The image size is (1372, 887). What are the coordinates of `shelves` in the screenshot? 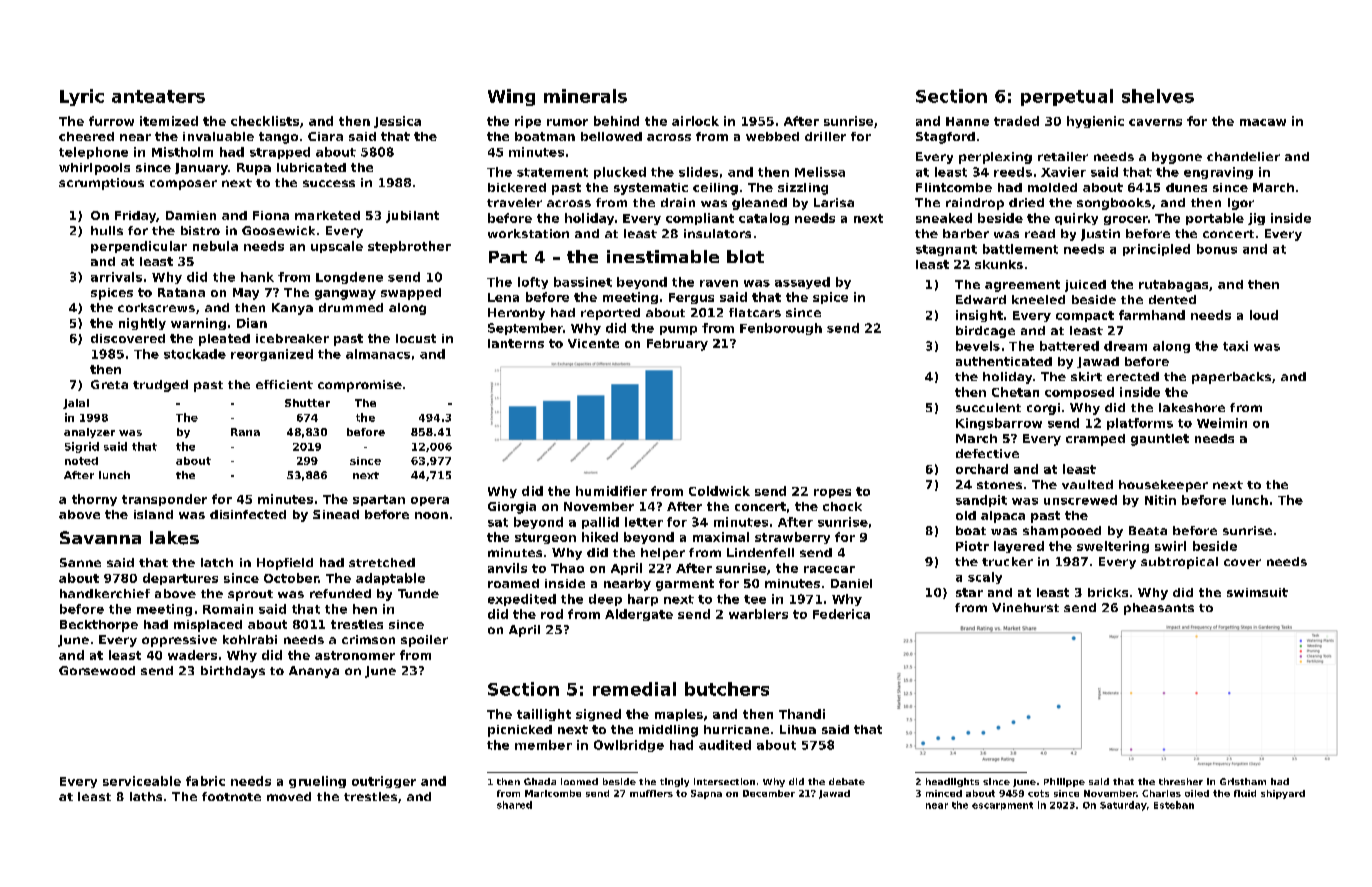 It's located at (1158, 96).
